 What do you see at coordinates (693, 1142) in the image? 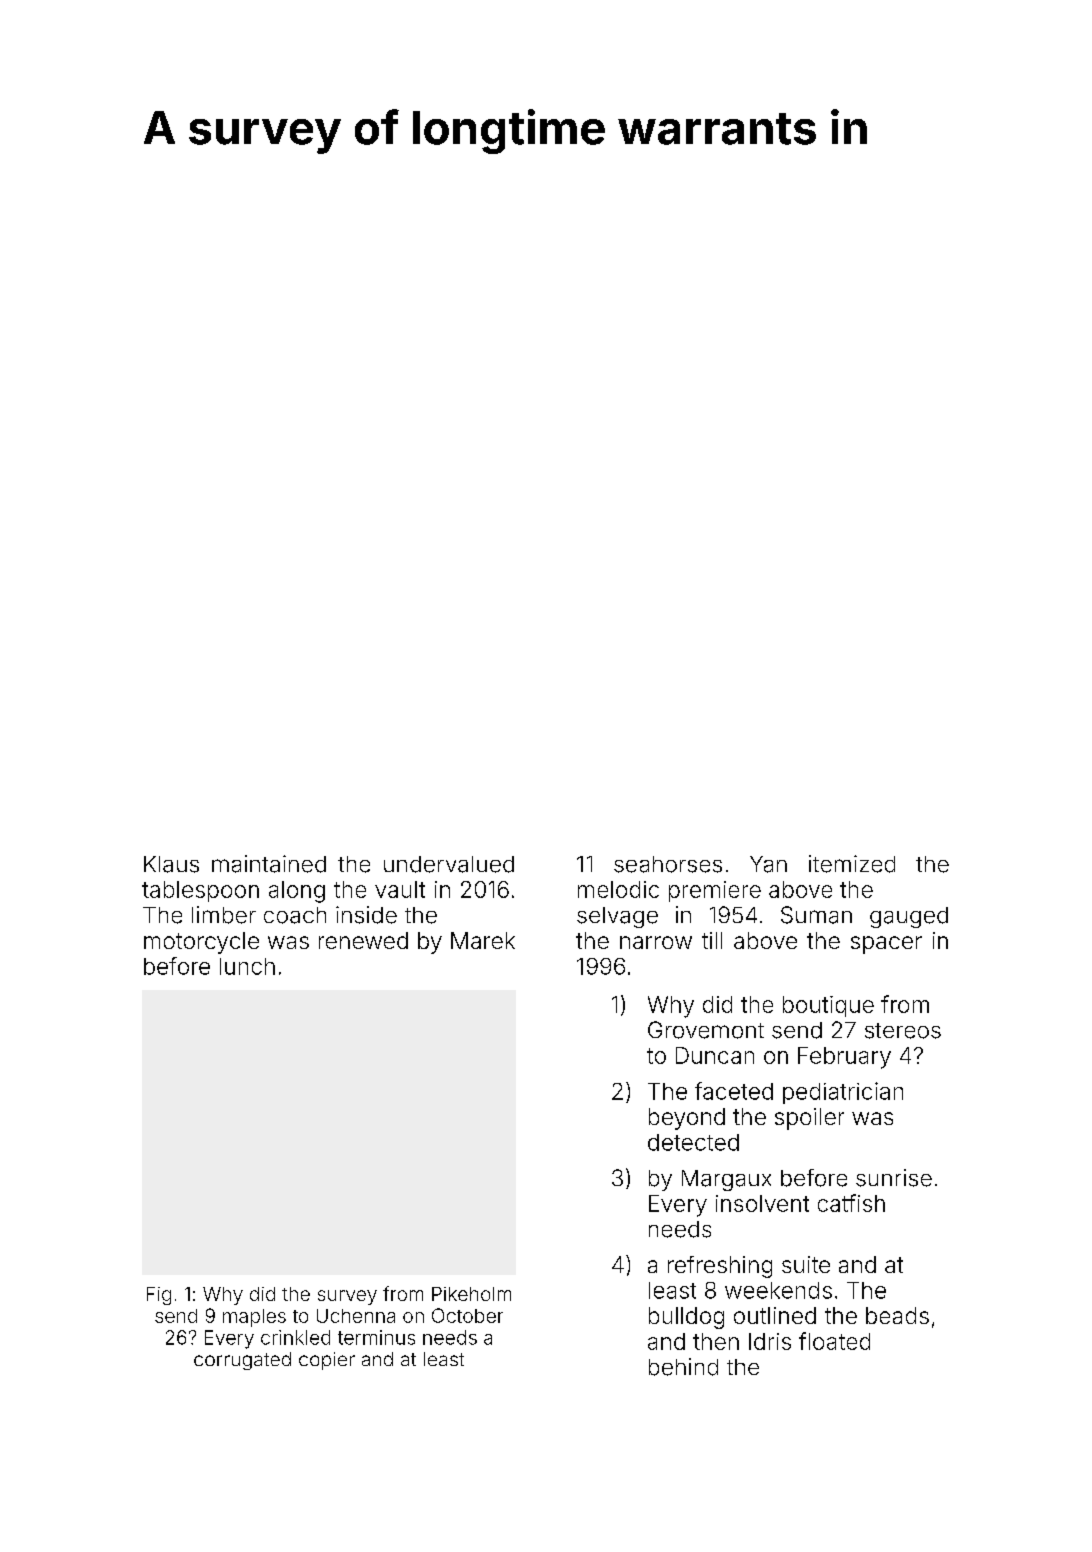
I see `detected` at bounding box center [693, 1142].
